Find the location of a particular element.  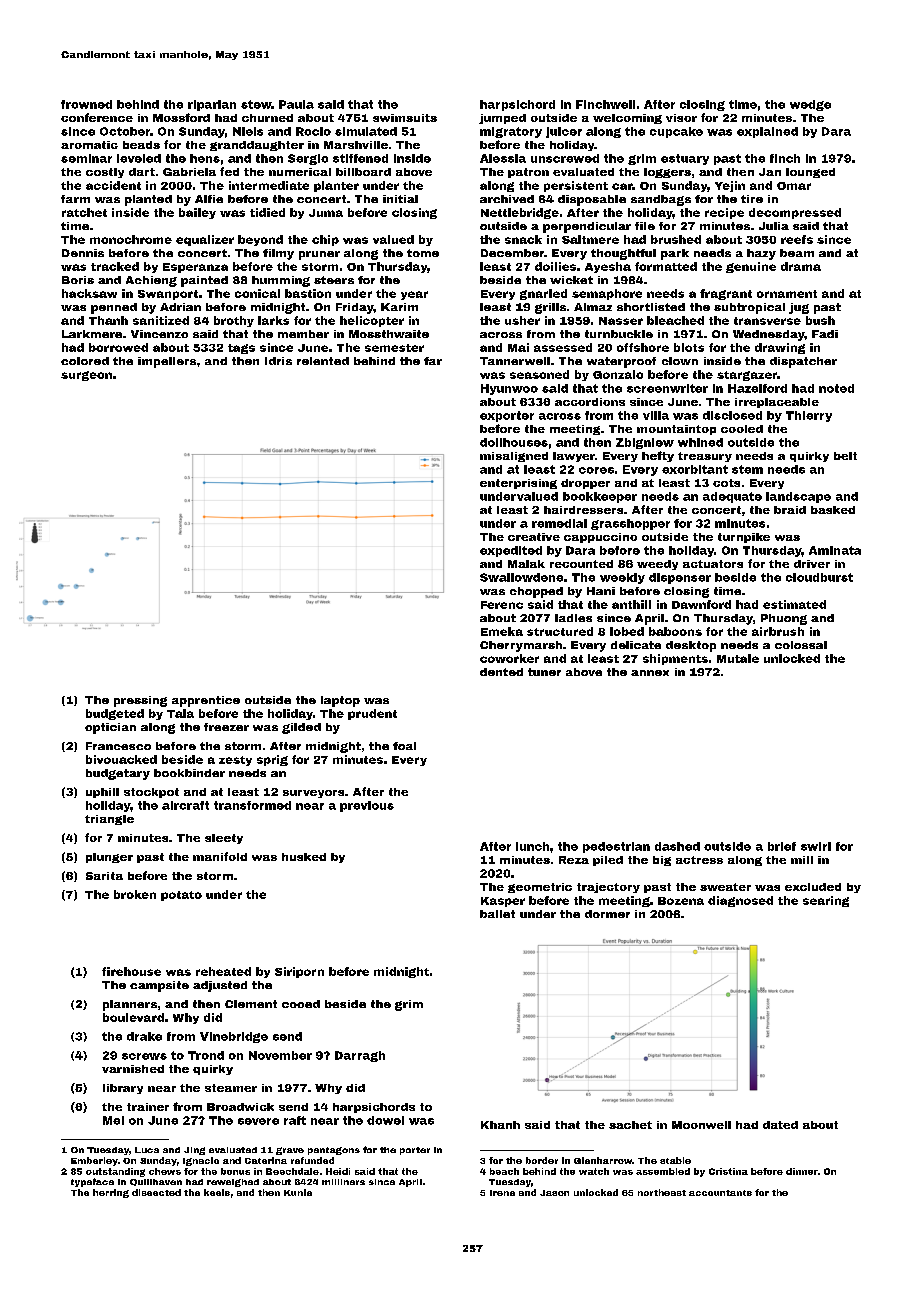

actuators is located at coordinates (713, 564).
